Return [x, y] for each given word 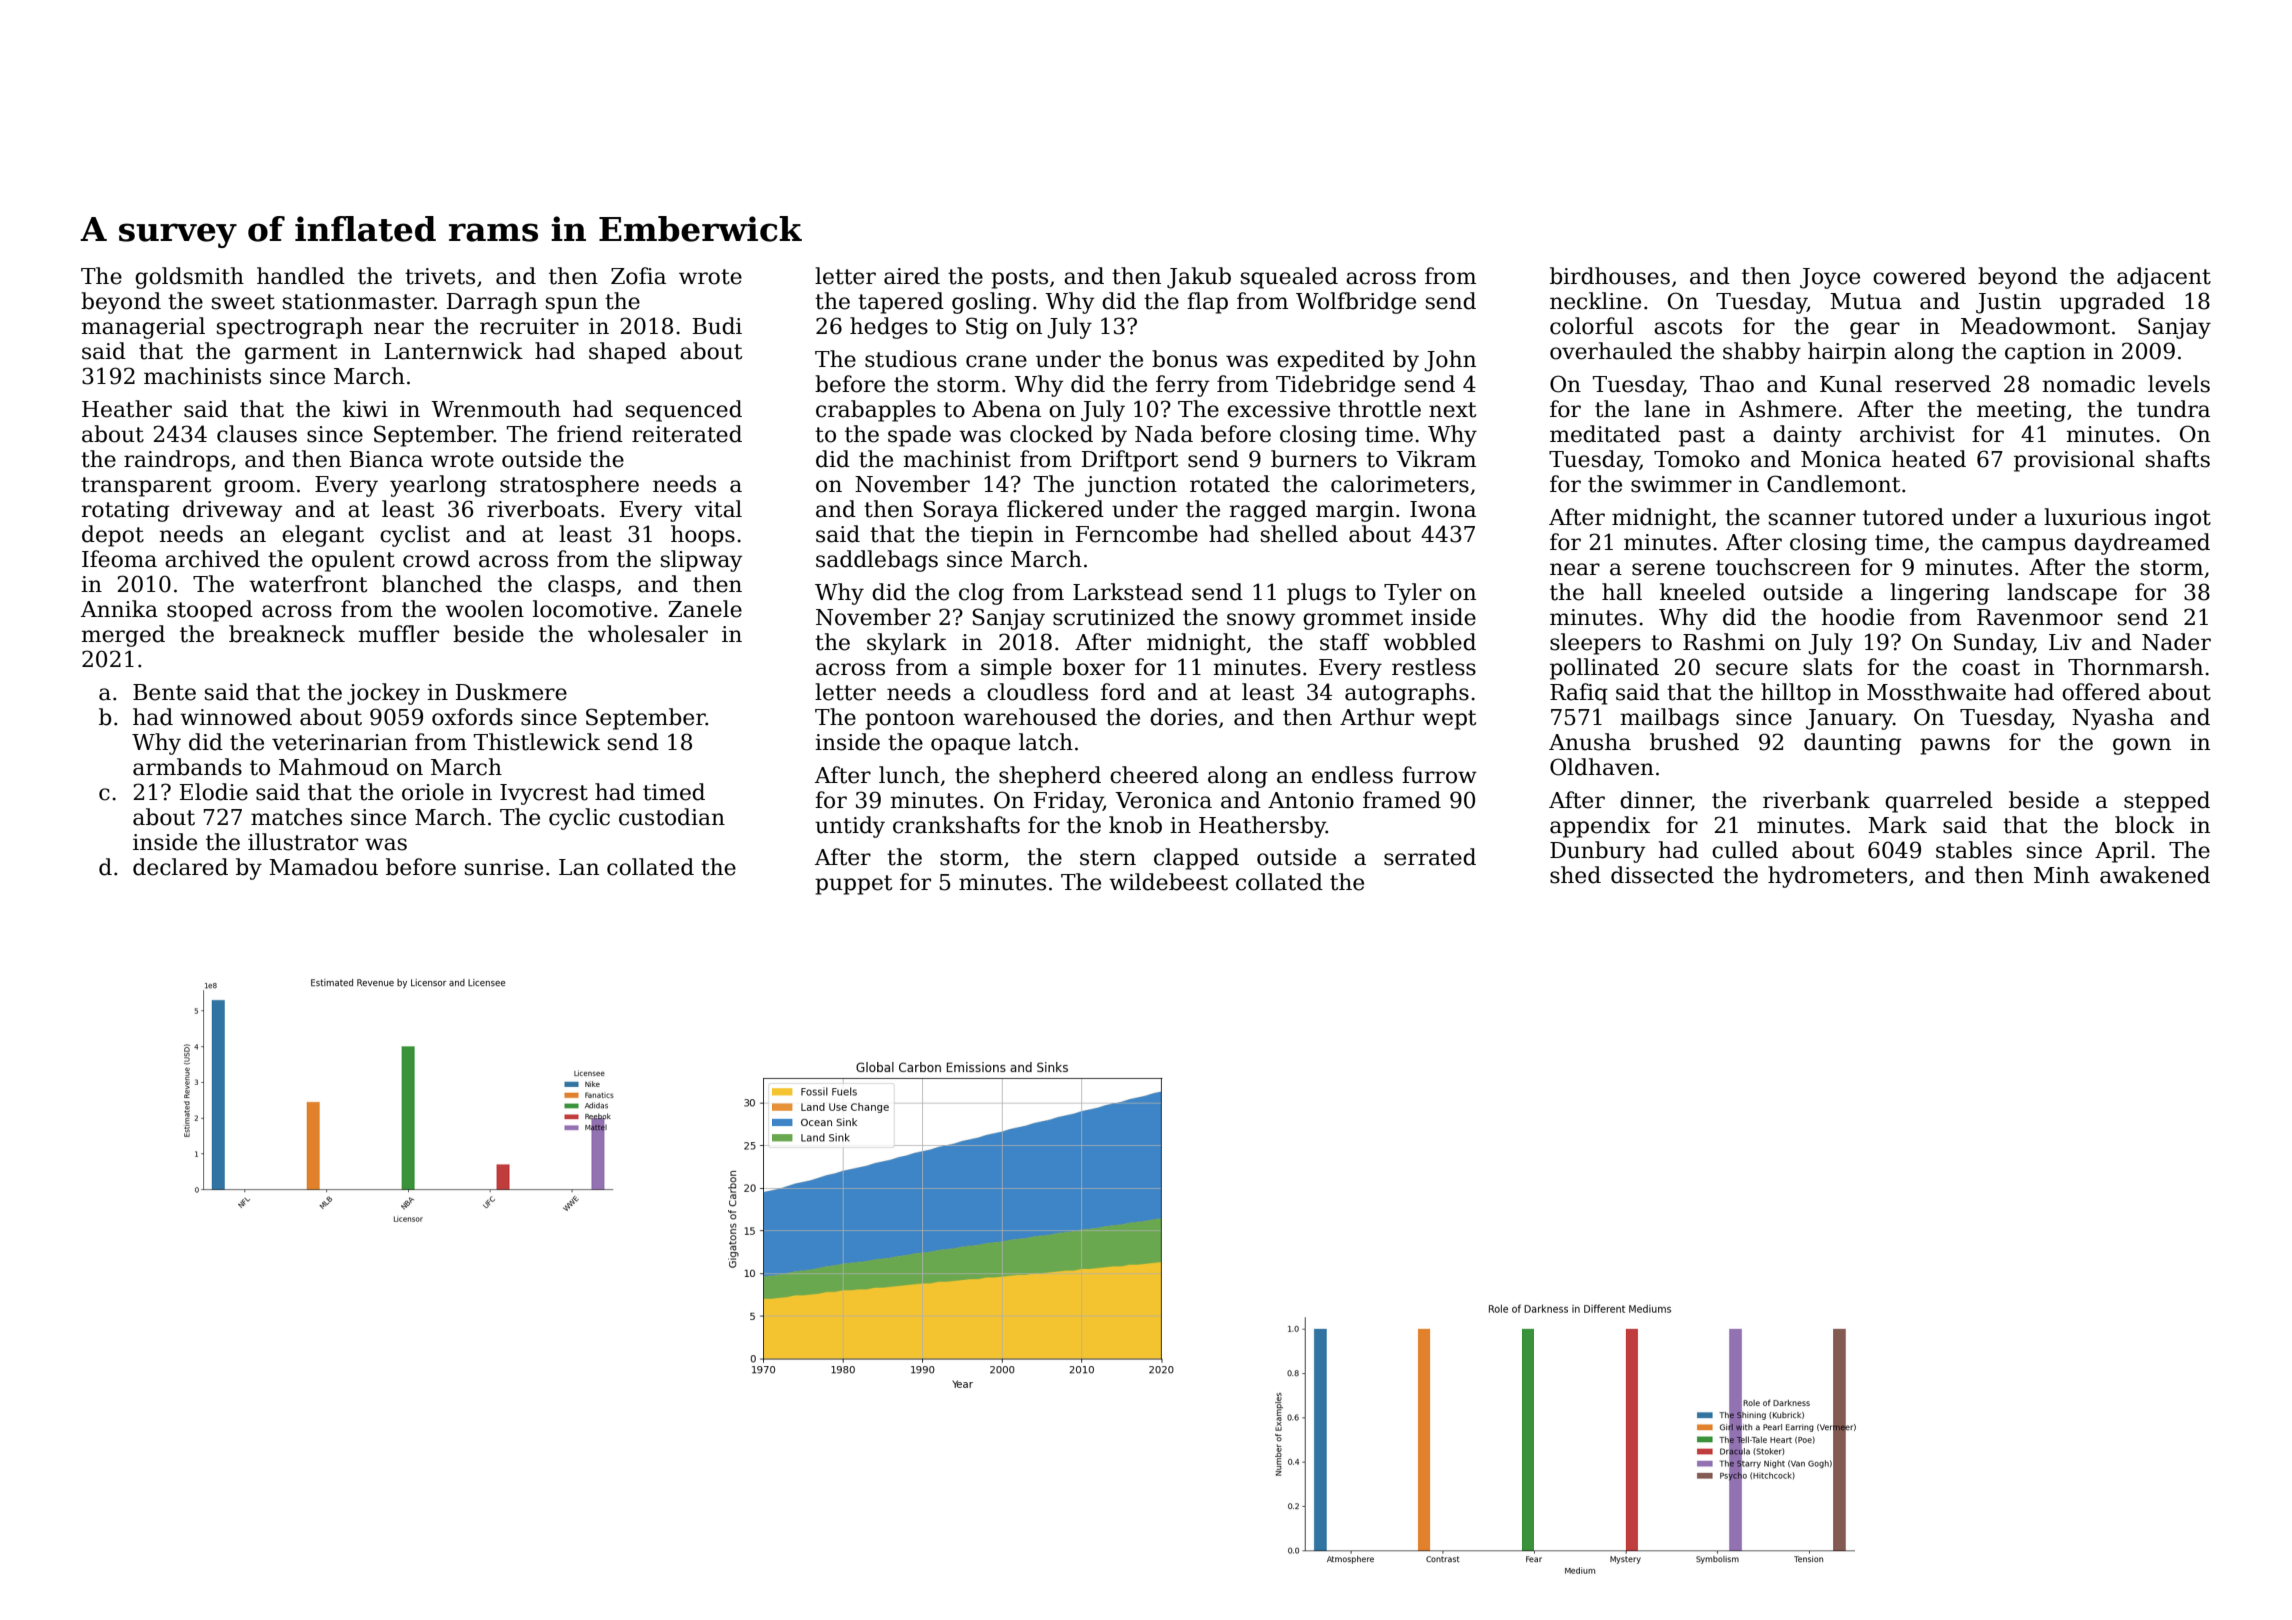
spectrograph [290, 328]
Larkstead [1128, 592]
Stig [987, 328]
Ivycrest [544, 794]
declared [180, 867]
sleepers [1595, 644]
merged [123, 636]
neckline [1595, 301]
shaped [628, 353]
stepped [2167, 802]
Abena [1006, 409]
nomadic [2089, 384]
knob [1135, 825]
